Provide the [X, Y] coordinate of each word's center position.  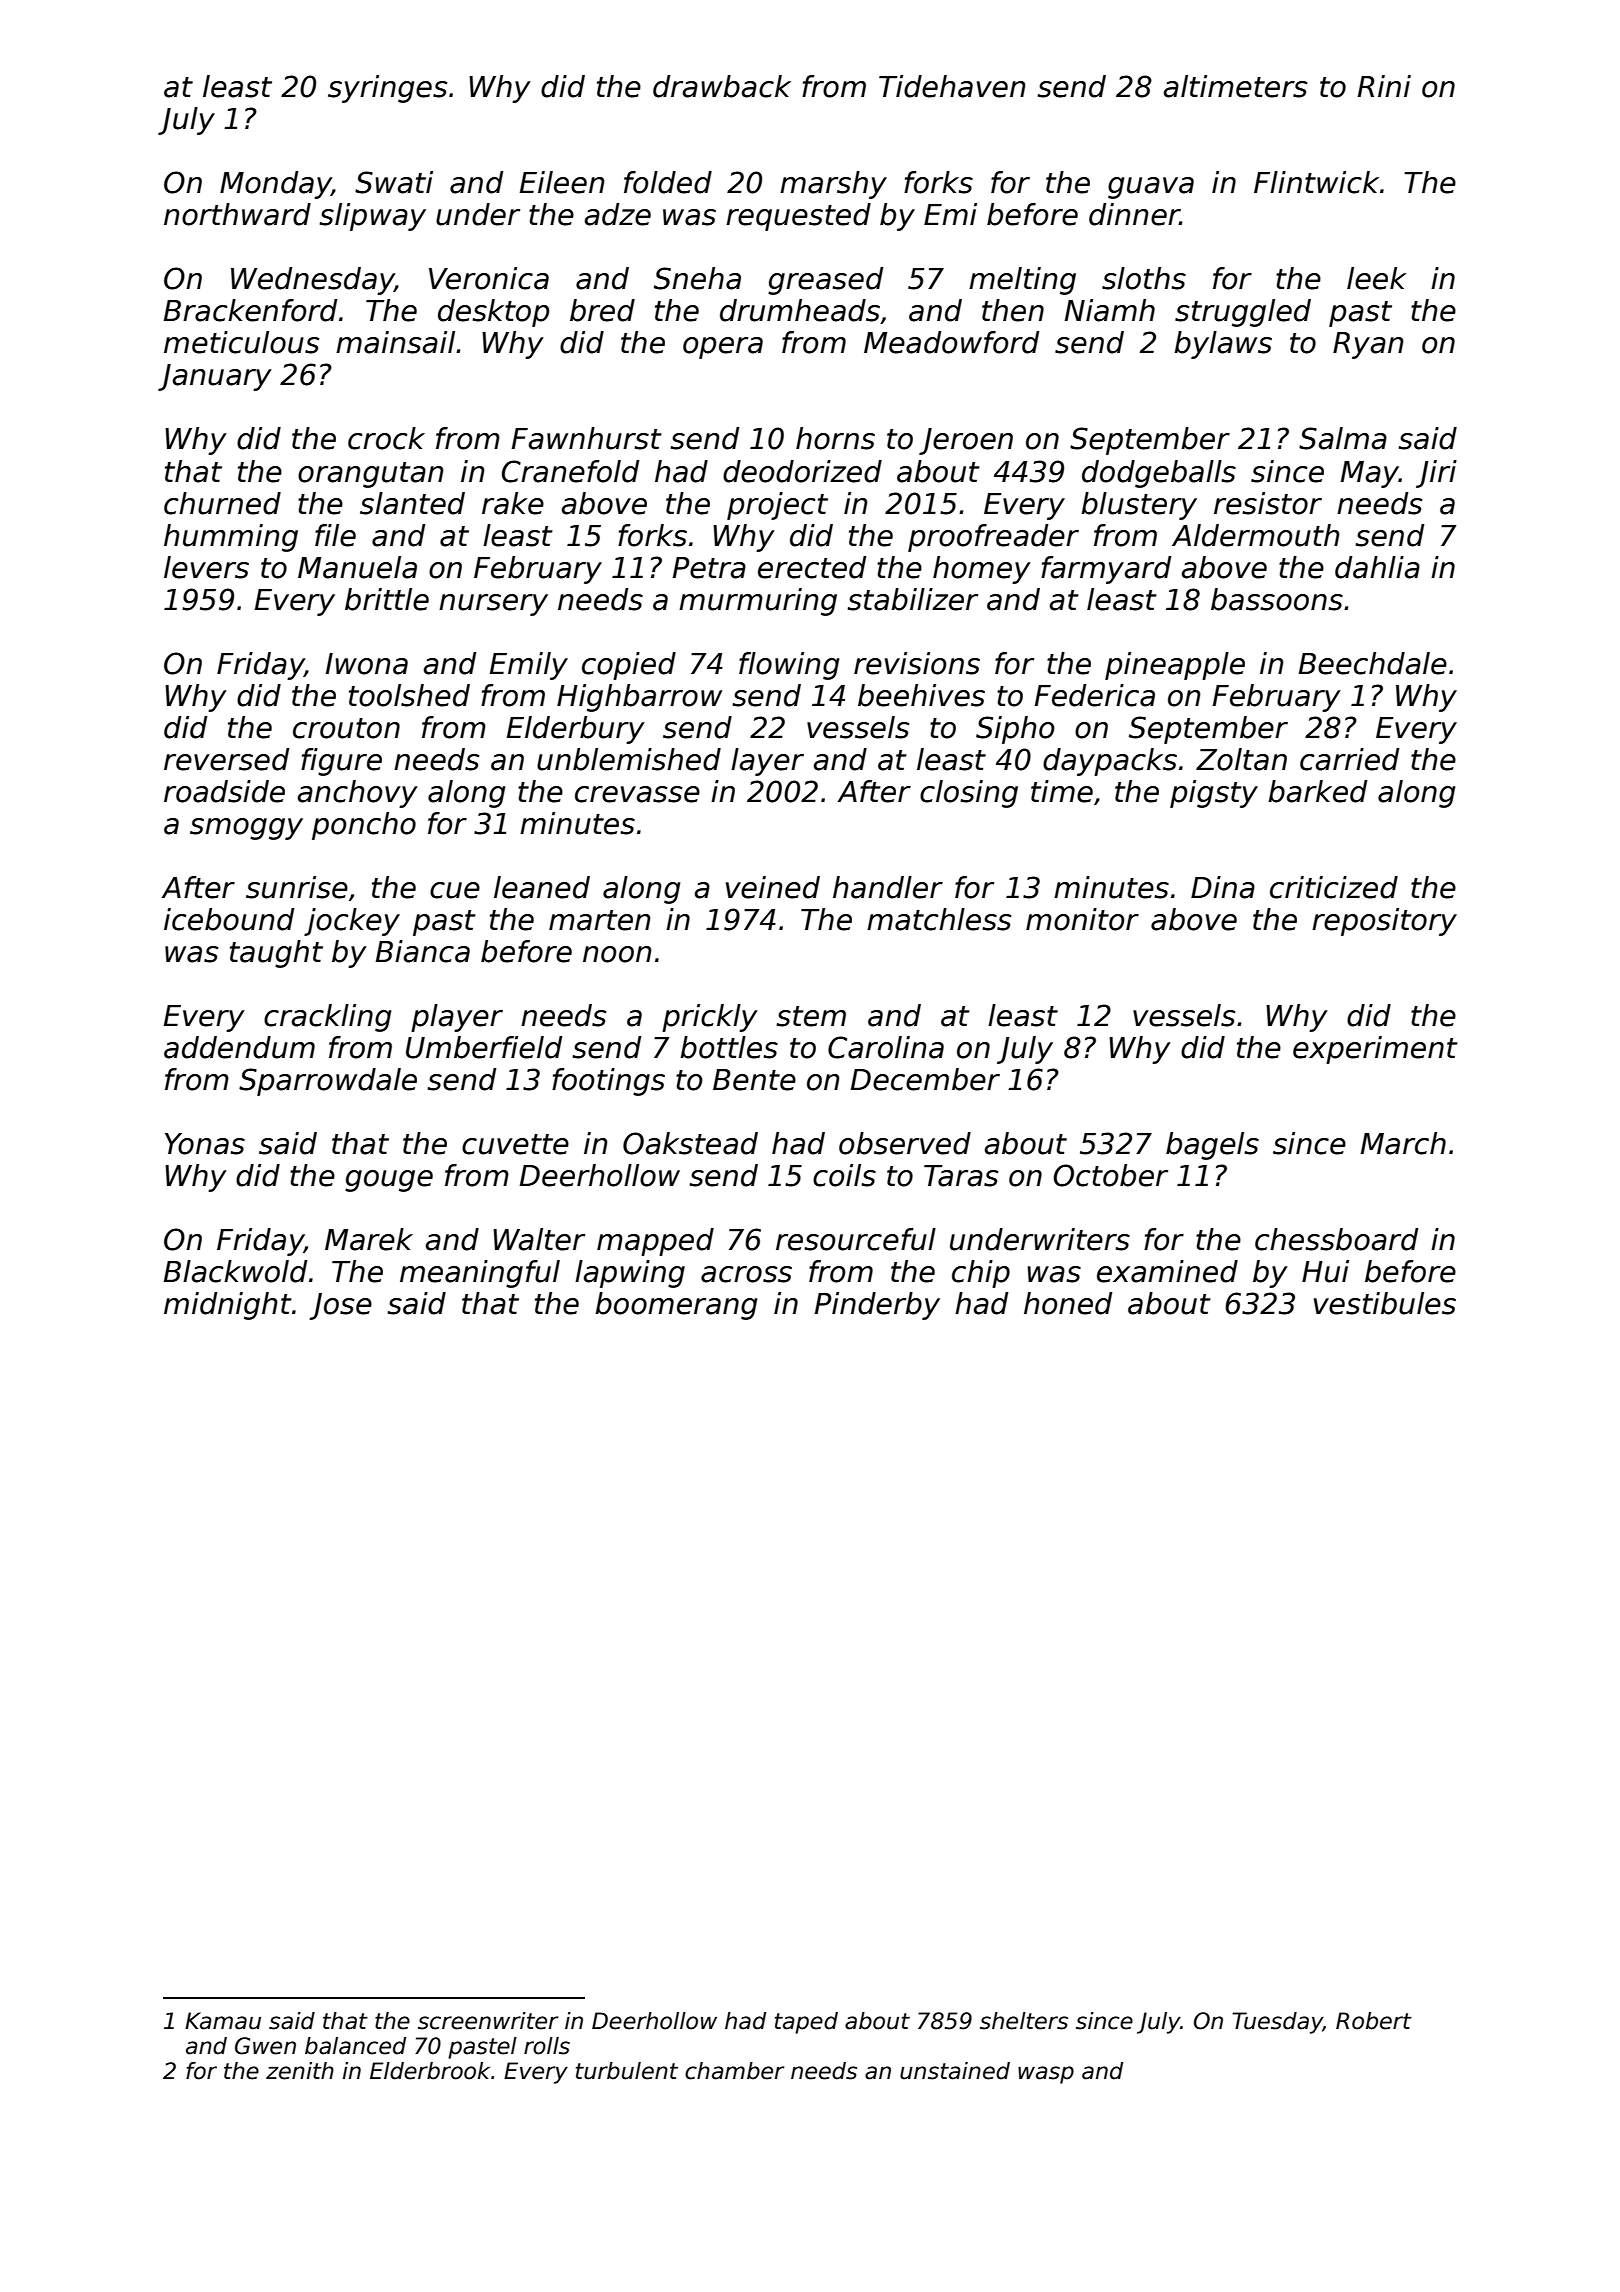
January [215, 377]
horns [835, 438]
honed [1068, 1303]
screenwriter [488, 2021]
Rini [1384, 86]
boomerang [676, 1306]
